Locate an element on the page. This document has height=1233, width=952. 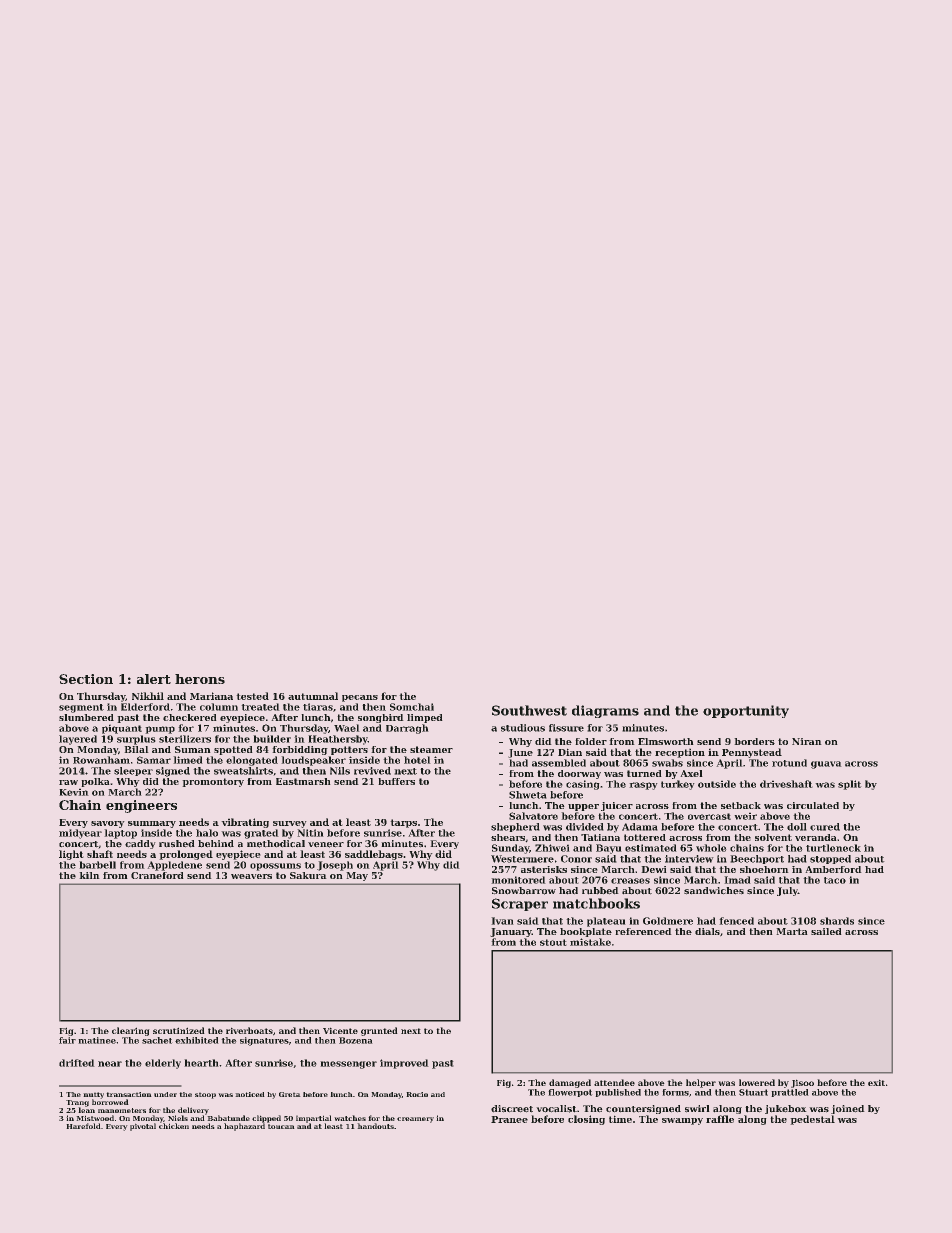
opportunity is located at coordinates (746, 711).
